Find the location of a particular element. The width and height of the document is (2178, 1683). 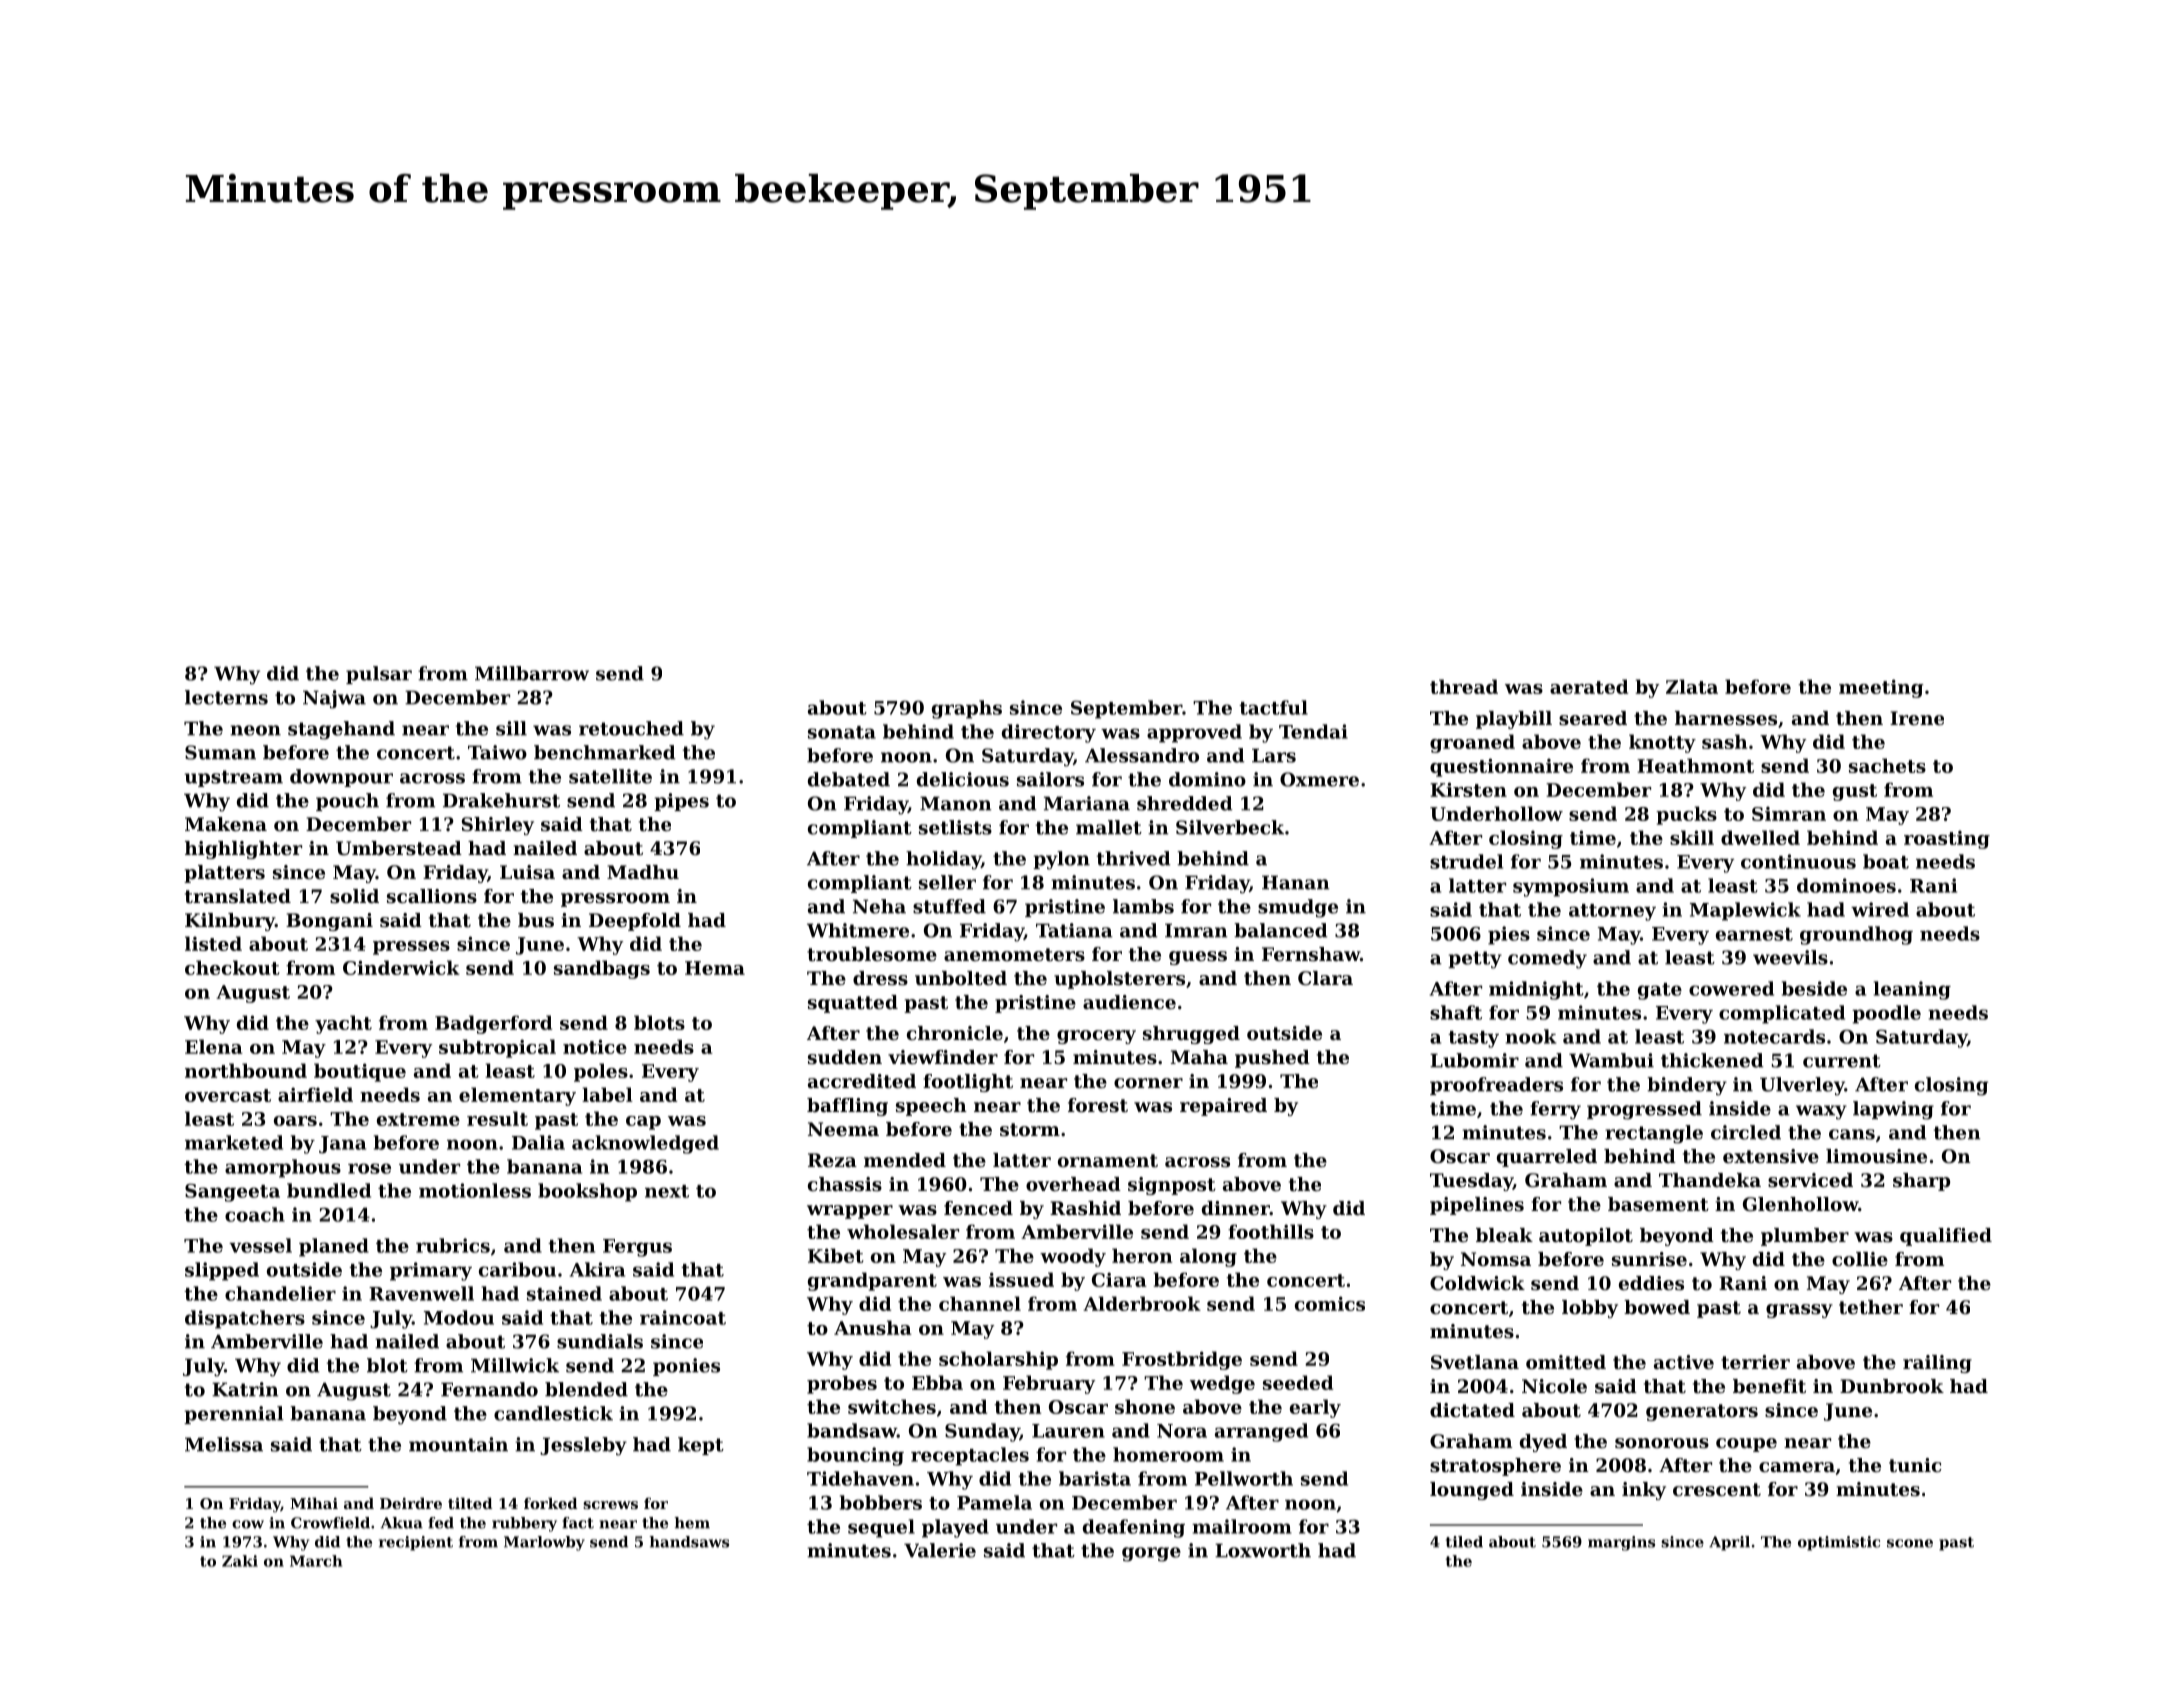

pouch is located at coordinates (347, 802).
